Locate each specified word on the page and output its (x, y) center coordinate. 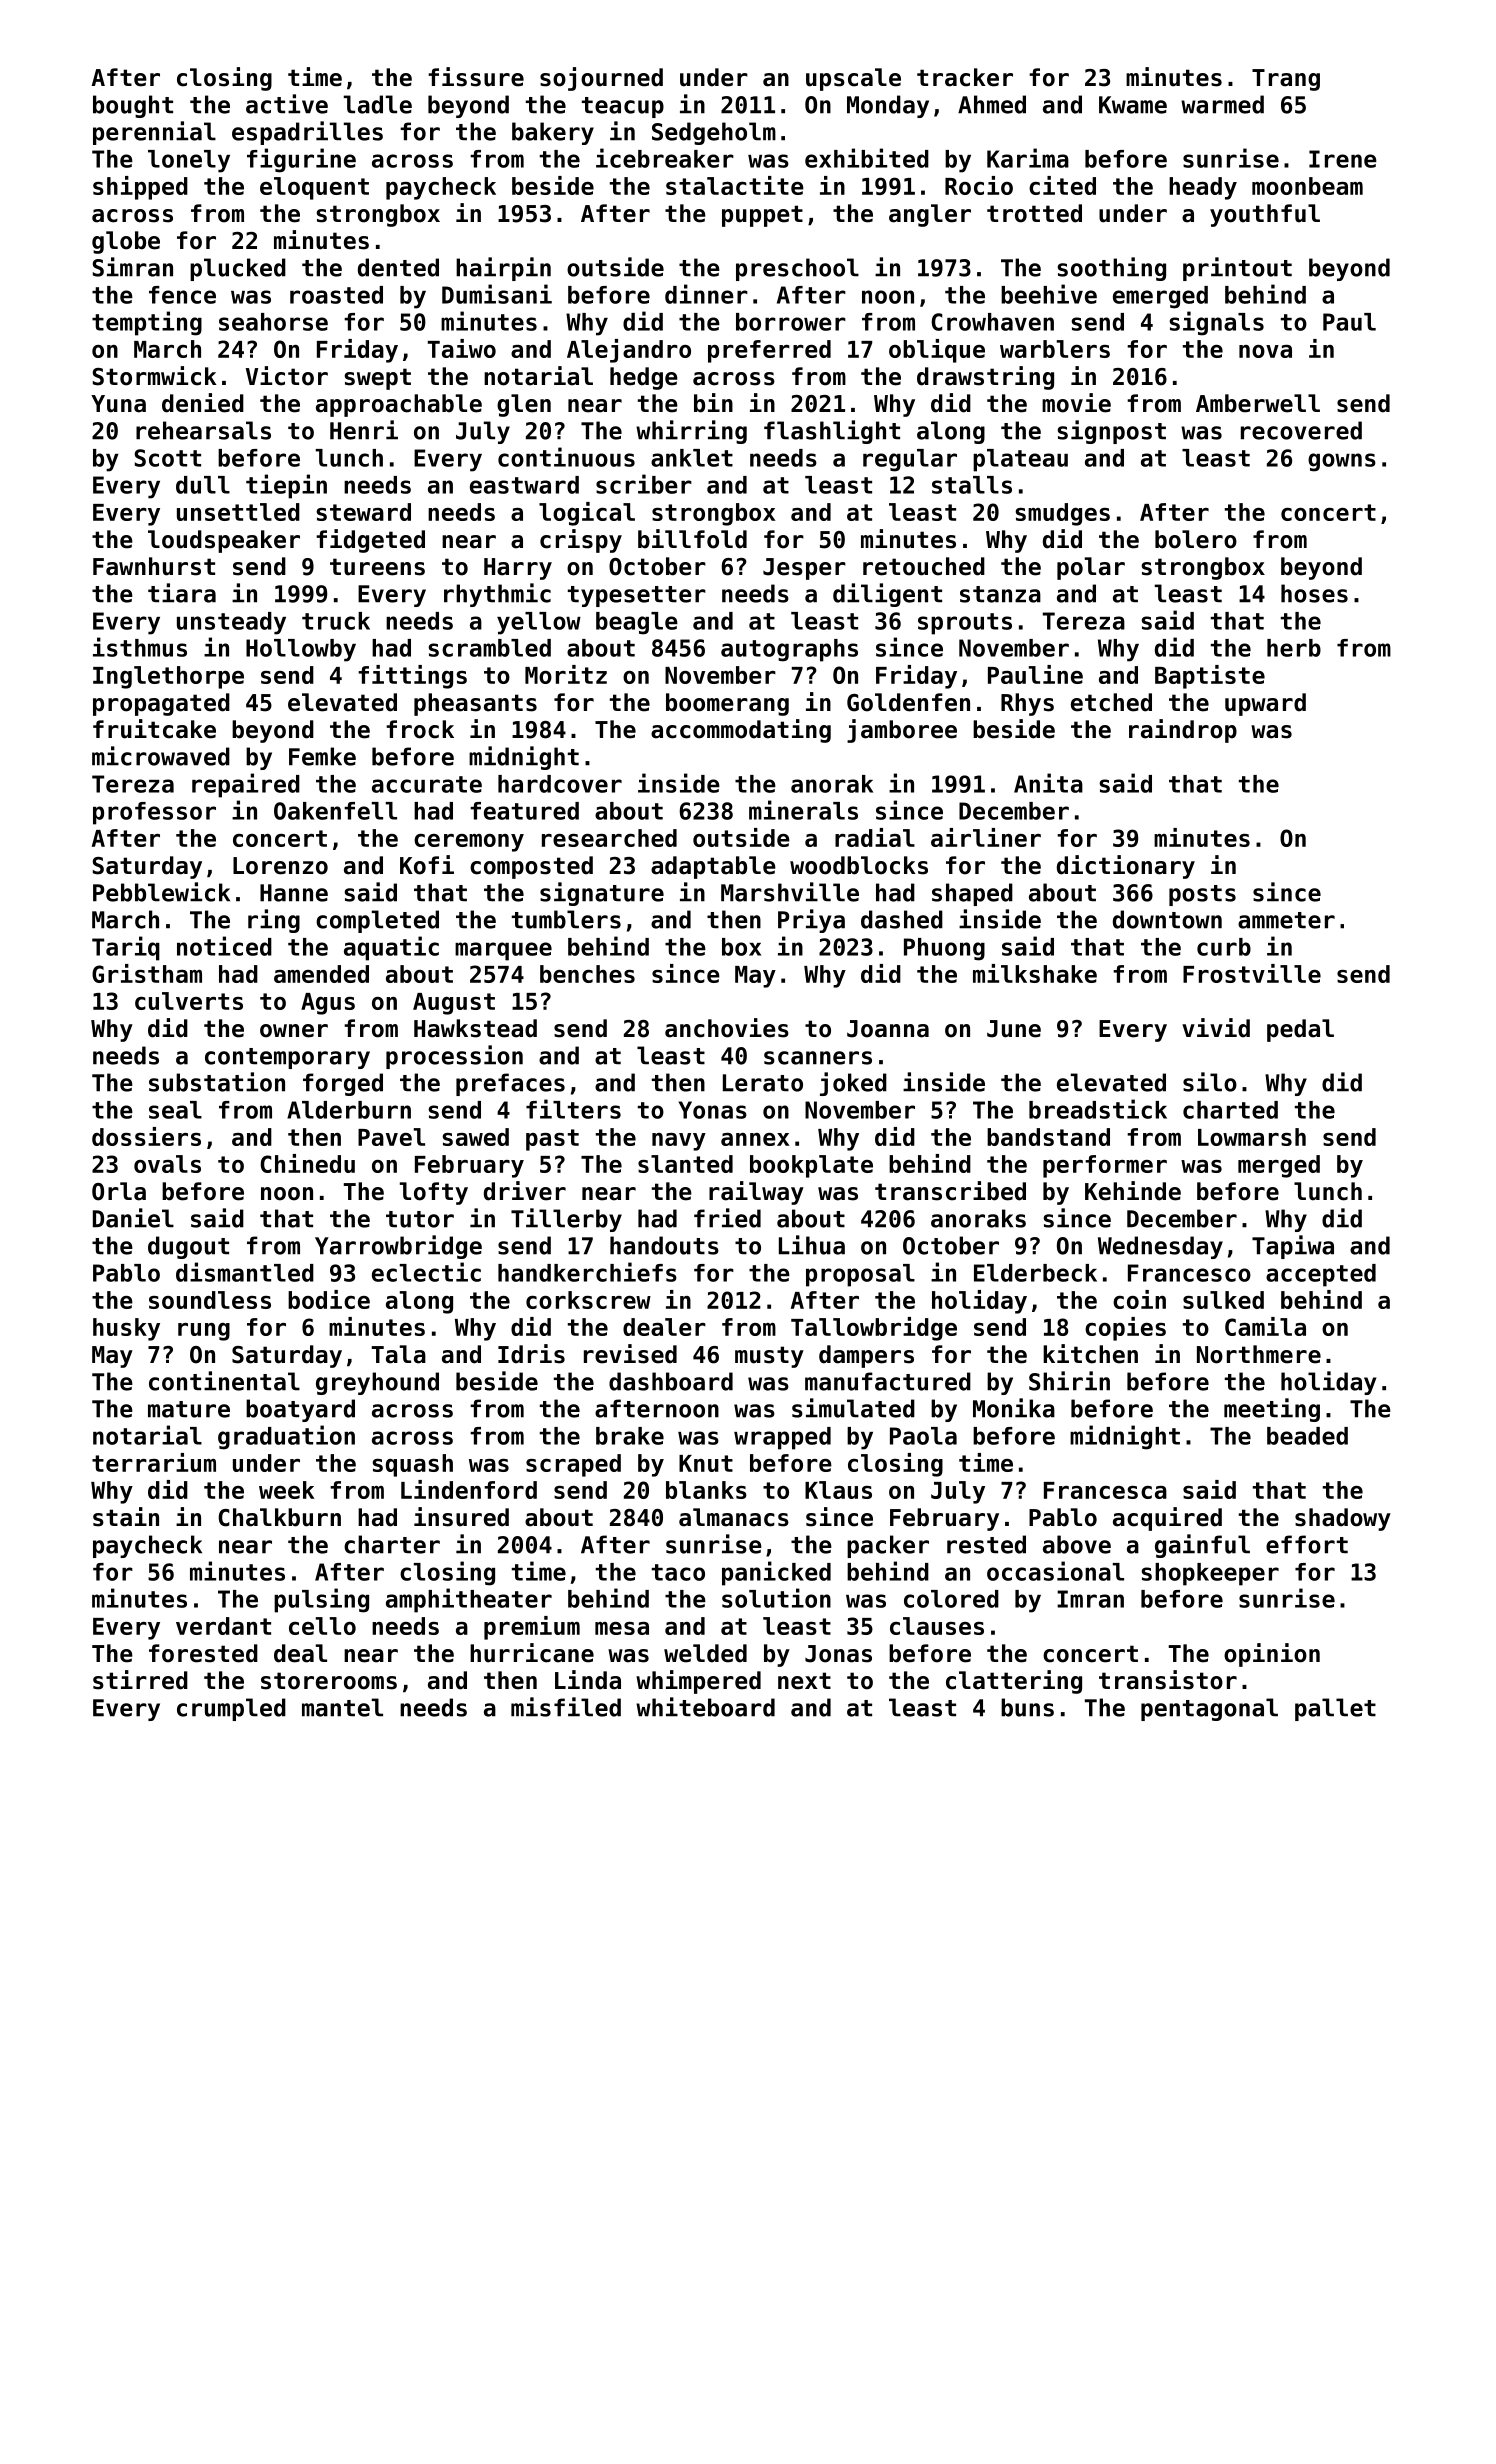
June (1014, 1029)
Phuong (944, 949)
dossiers (146, 1136)
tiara (182, 593)
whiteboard (705, 1707)
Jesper (804, 569)
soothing (1112, 269)
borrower (791, 322)
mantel (342, 1707)
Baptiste (1210, 677)
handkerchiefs (587, 1272)
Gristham (147, 973)
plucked (238, 269)
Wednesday (1160, 1247)
